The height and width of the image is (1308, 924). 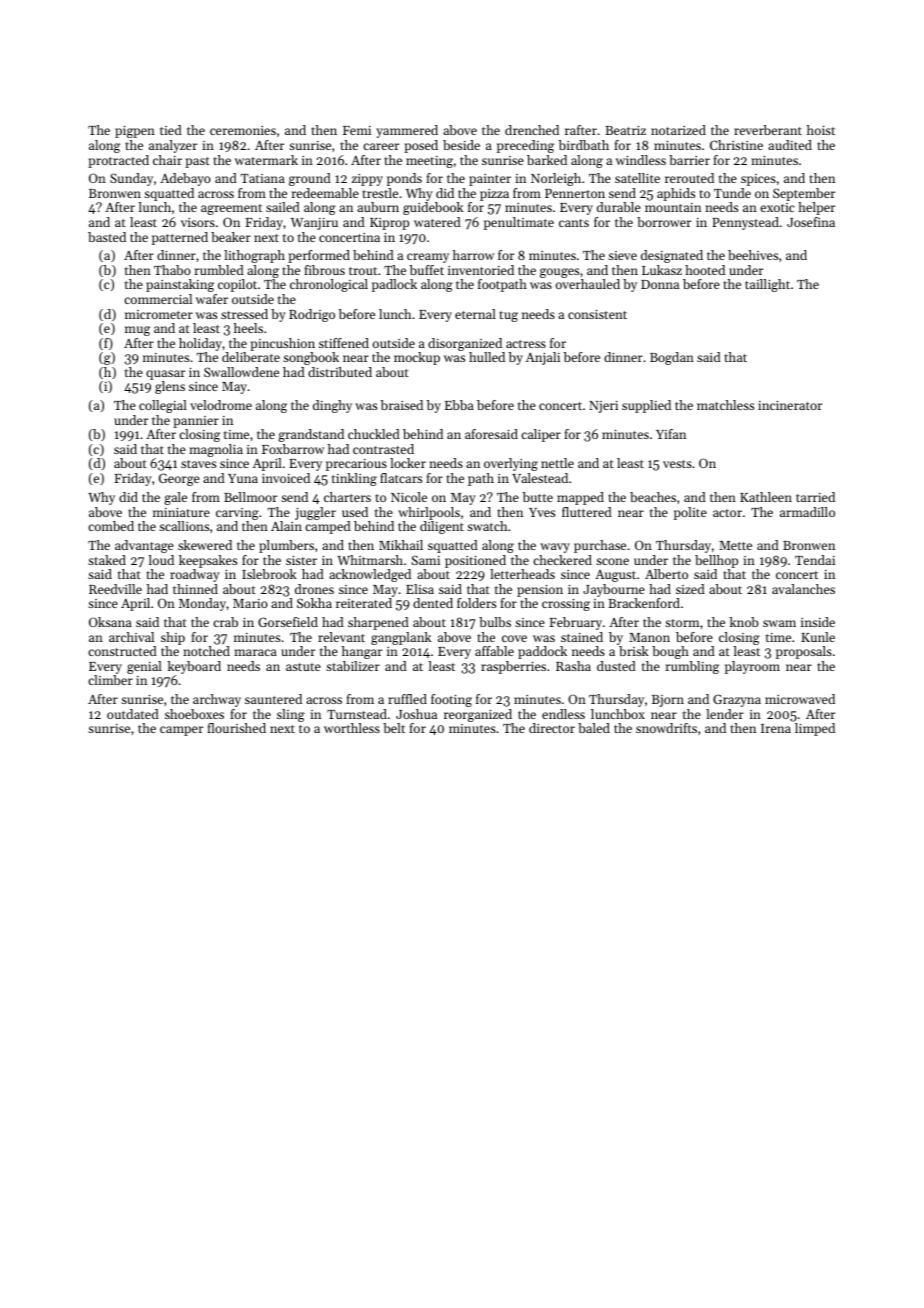 What do you see at coordinates (662, 270) in the image?
I see `Lukasz` at bounding box center [662, 270].
